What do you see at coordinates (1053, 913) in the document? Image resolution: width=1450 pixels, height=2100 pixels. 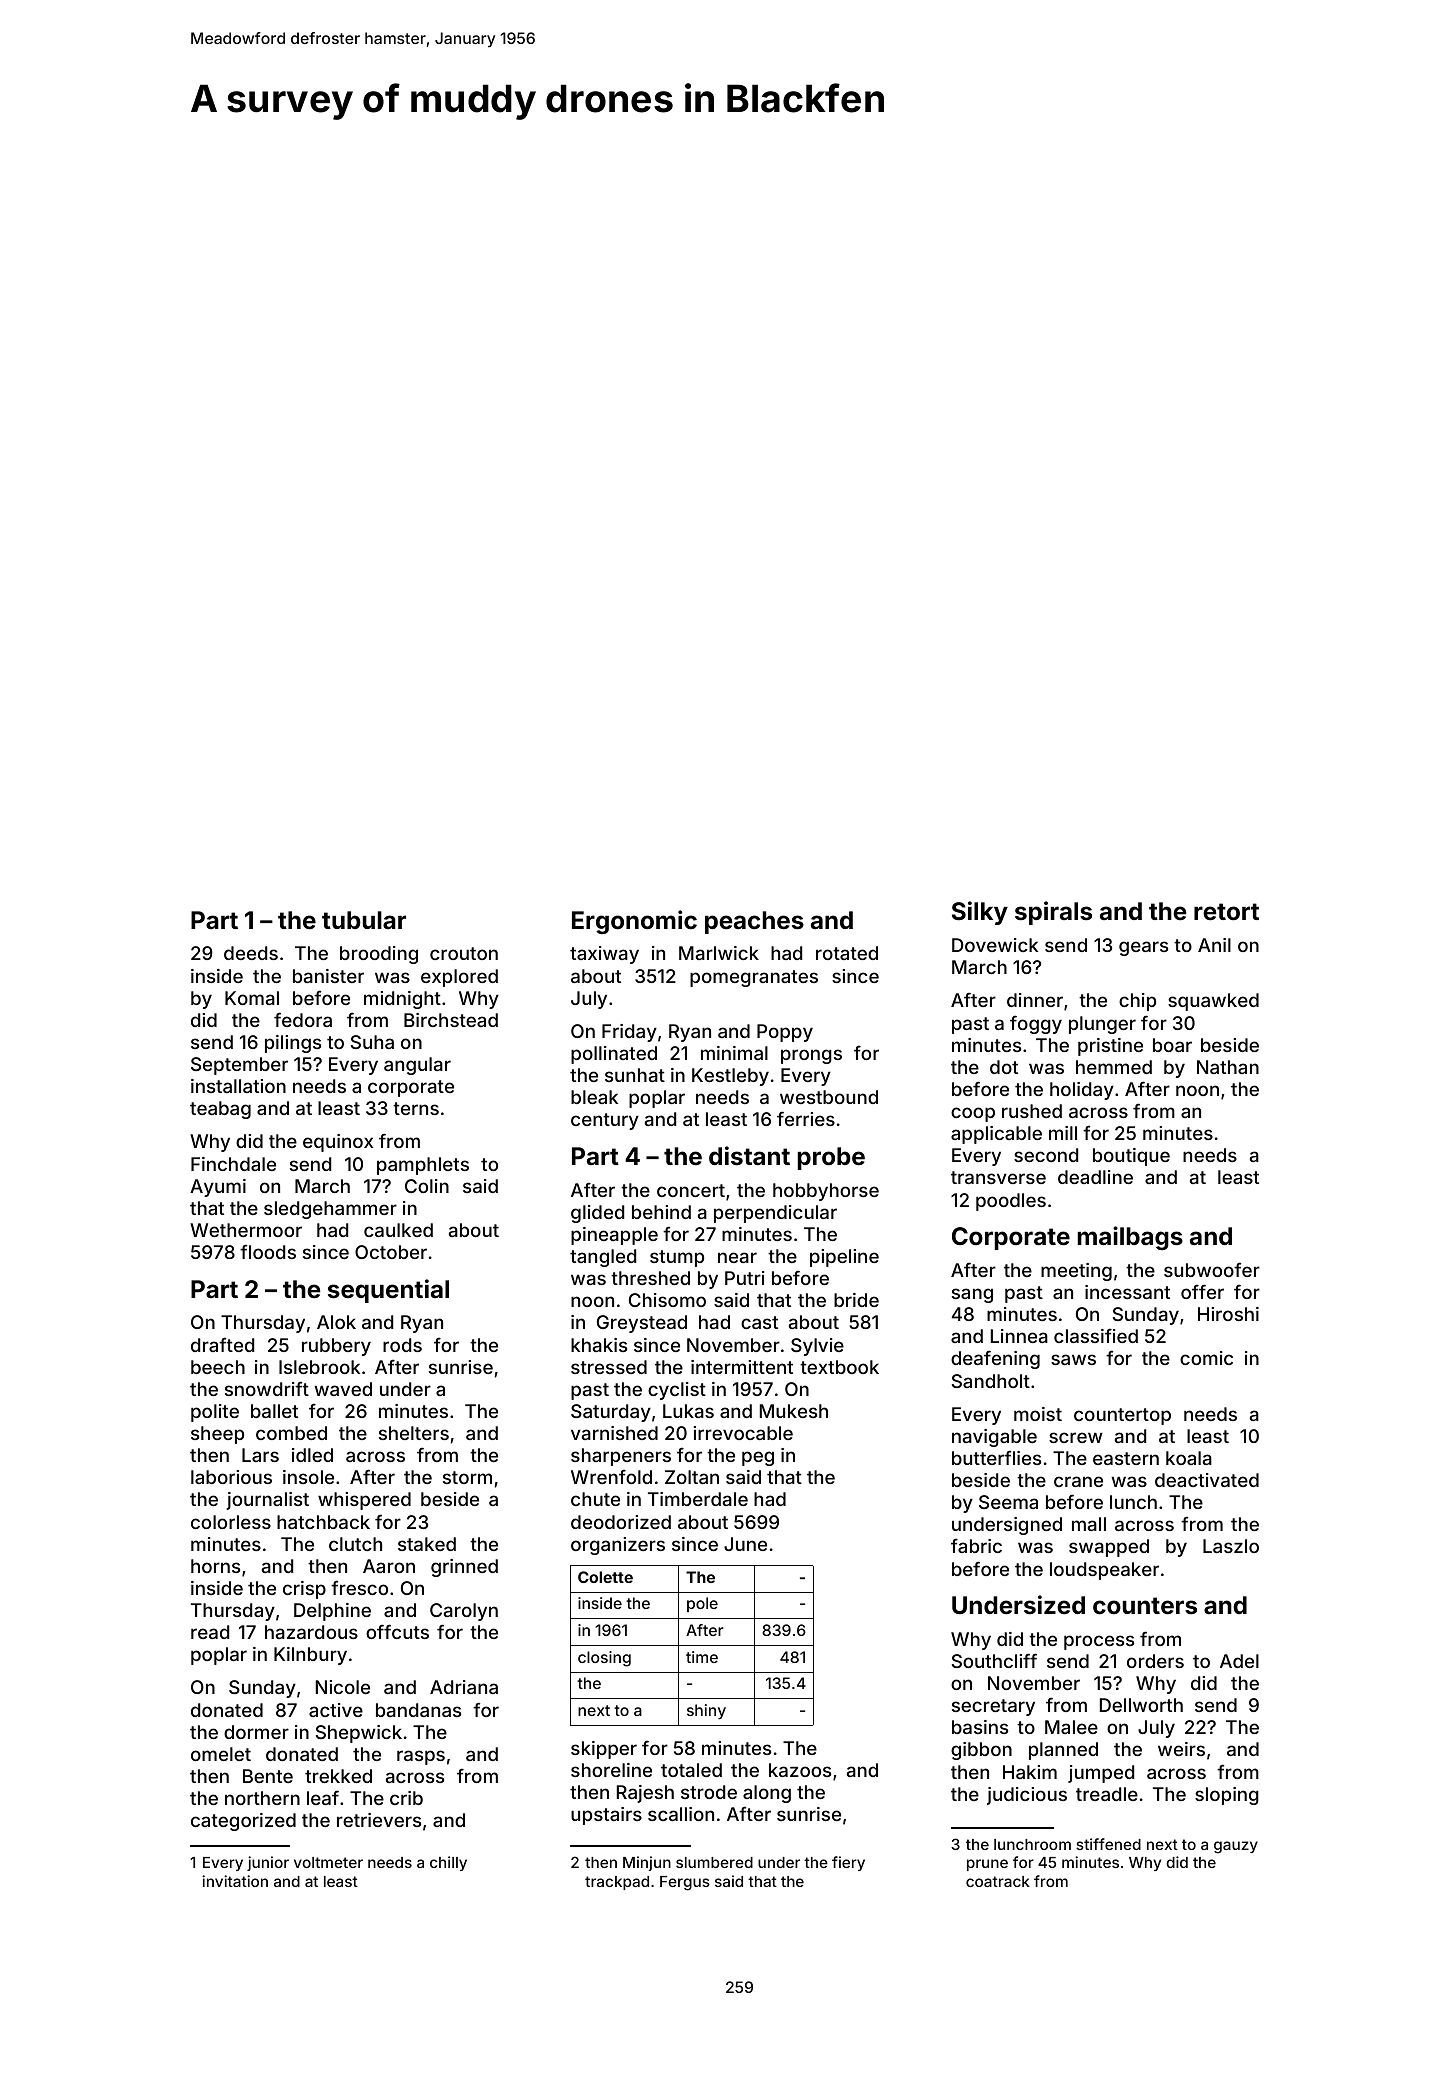 I see `spirals` at bounding box center [1053, 913].
